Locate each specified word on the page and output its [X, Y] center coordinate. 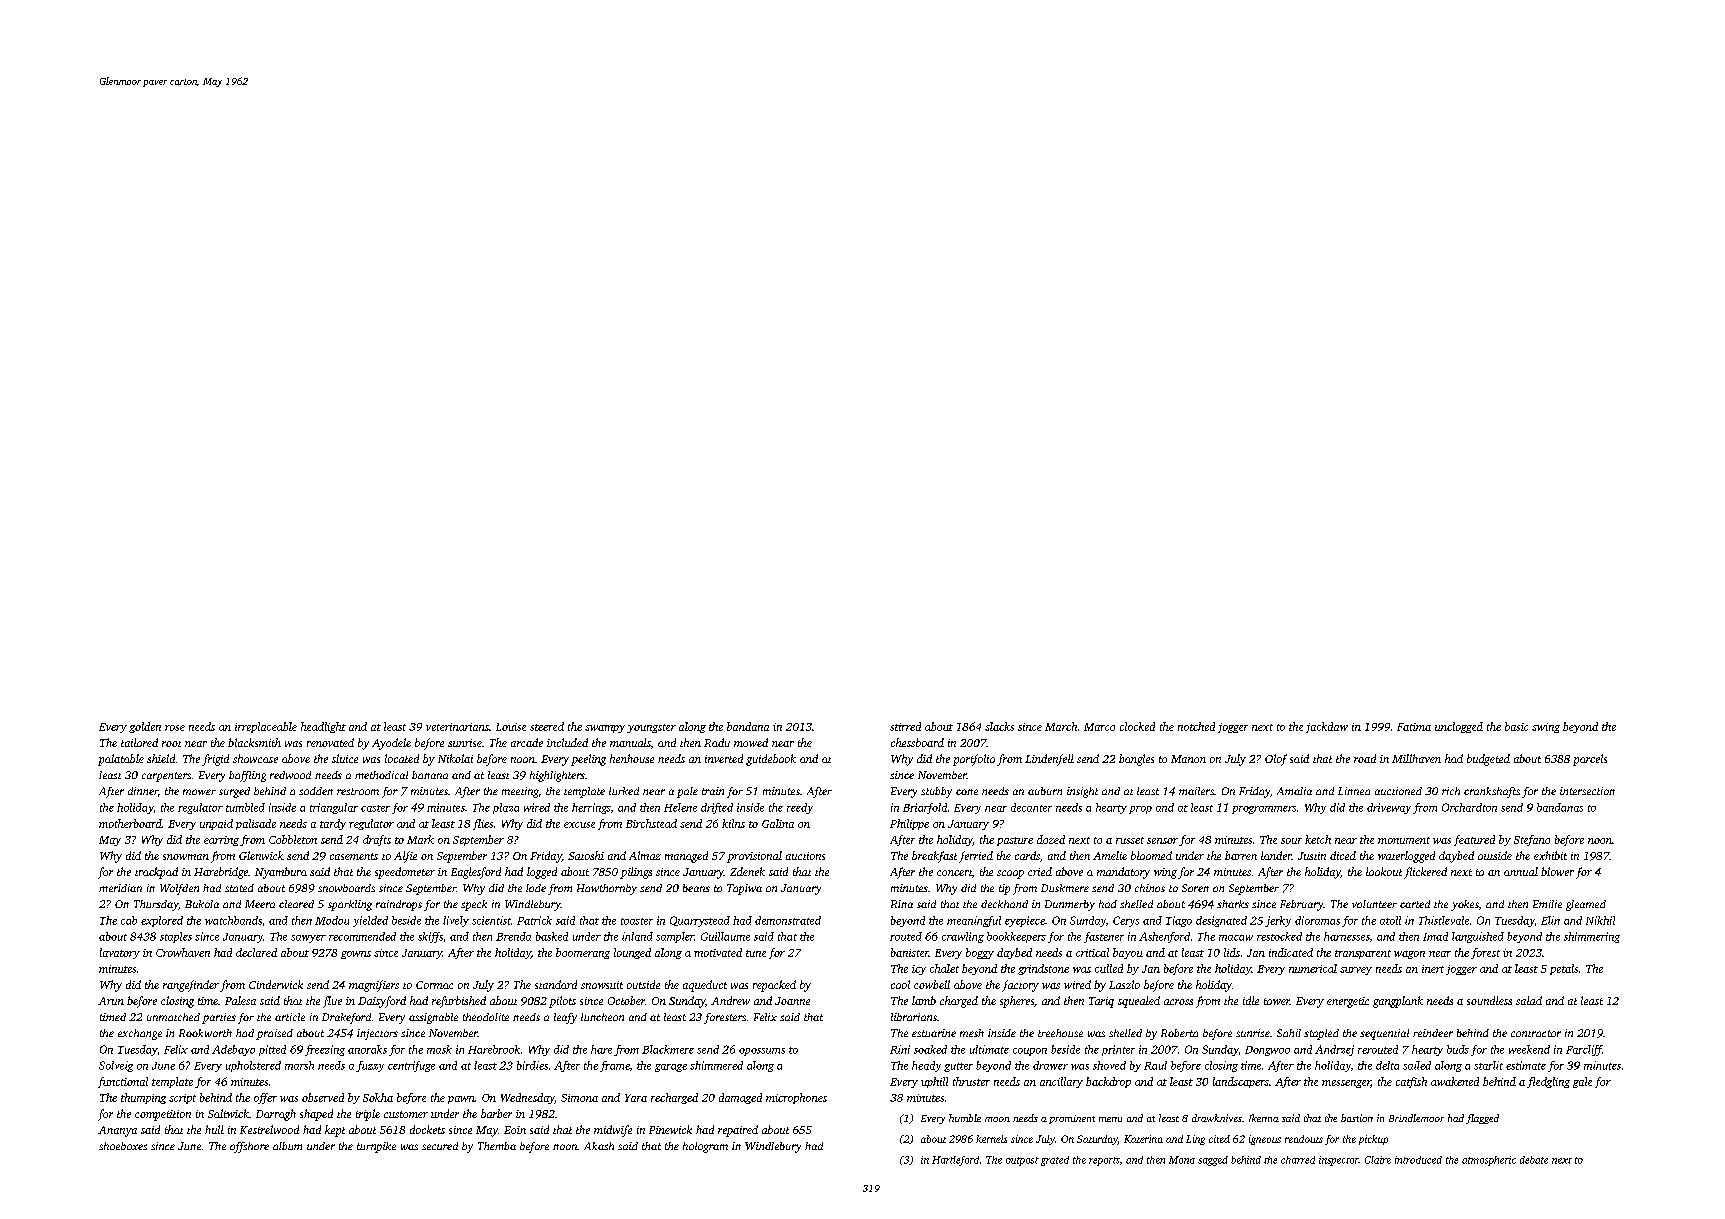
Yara [636, 1098]
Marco [1099, 727]
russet [1130, 840]
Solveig [116, 1066]
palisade [256, 824]
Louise [511, 727]
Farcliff [1584, 1050]
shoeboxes [123, 1146]
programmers [1264, 810]
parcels [1590, 760]
